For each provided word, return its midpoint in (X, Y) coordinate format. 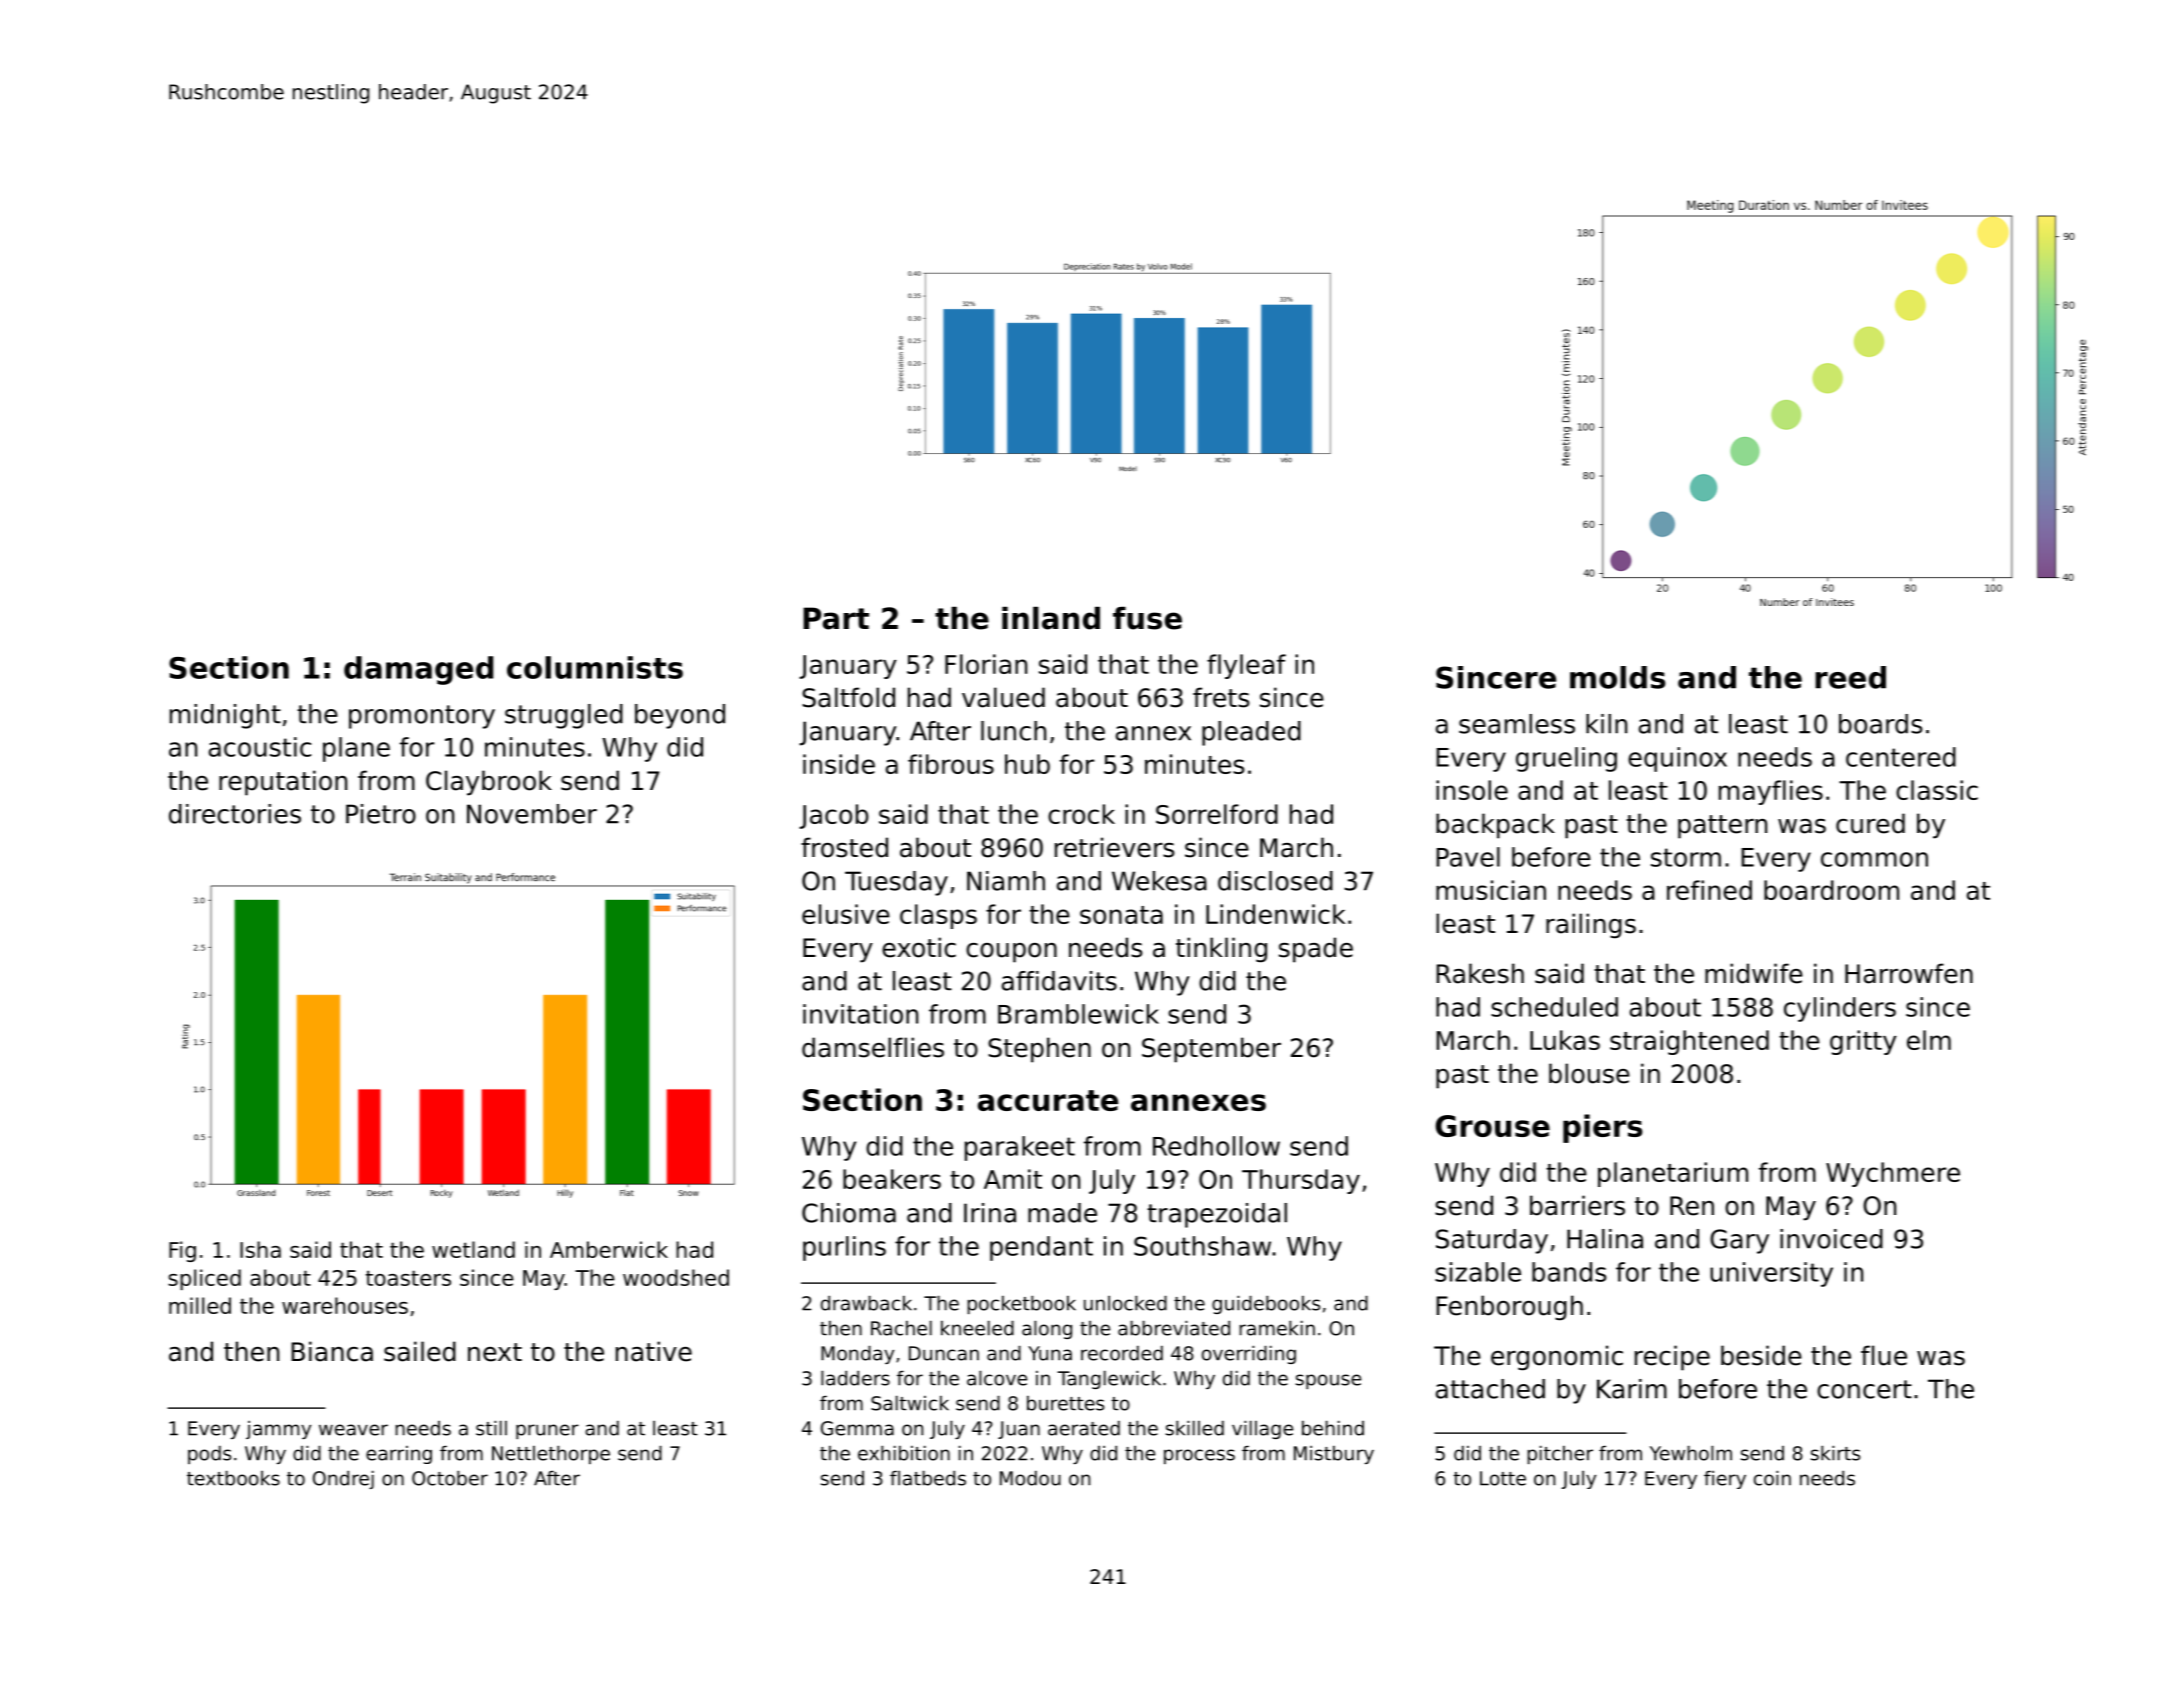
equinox (1677, 759)
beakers (892, 1179)
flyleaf (1246, 666)
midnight (225, 716)
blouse (1589, 1073)
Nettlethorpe (551, 1454)
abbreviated (1174, 1328)
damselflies (873, 1047)
